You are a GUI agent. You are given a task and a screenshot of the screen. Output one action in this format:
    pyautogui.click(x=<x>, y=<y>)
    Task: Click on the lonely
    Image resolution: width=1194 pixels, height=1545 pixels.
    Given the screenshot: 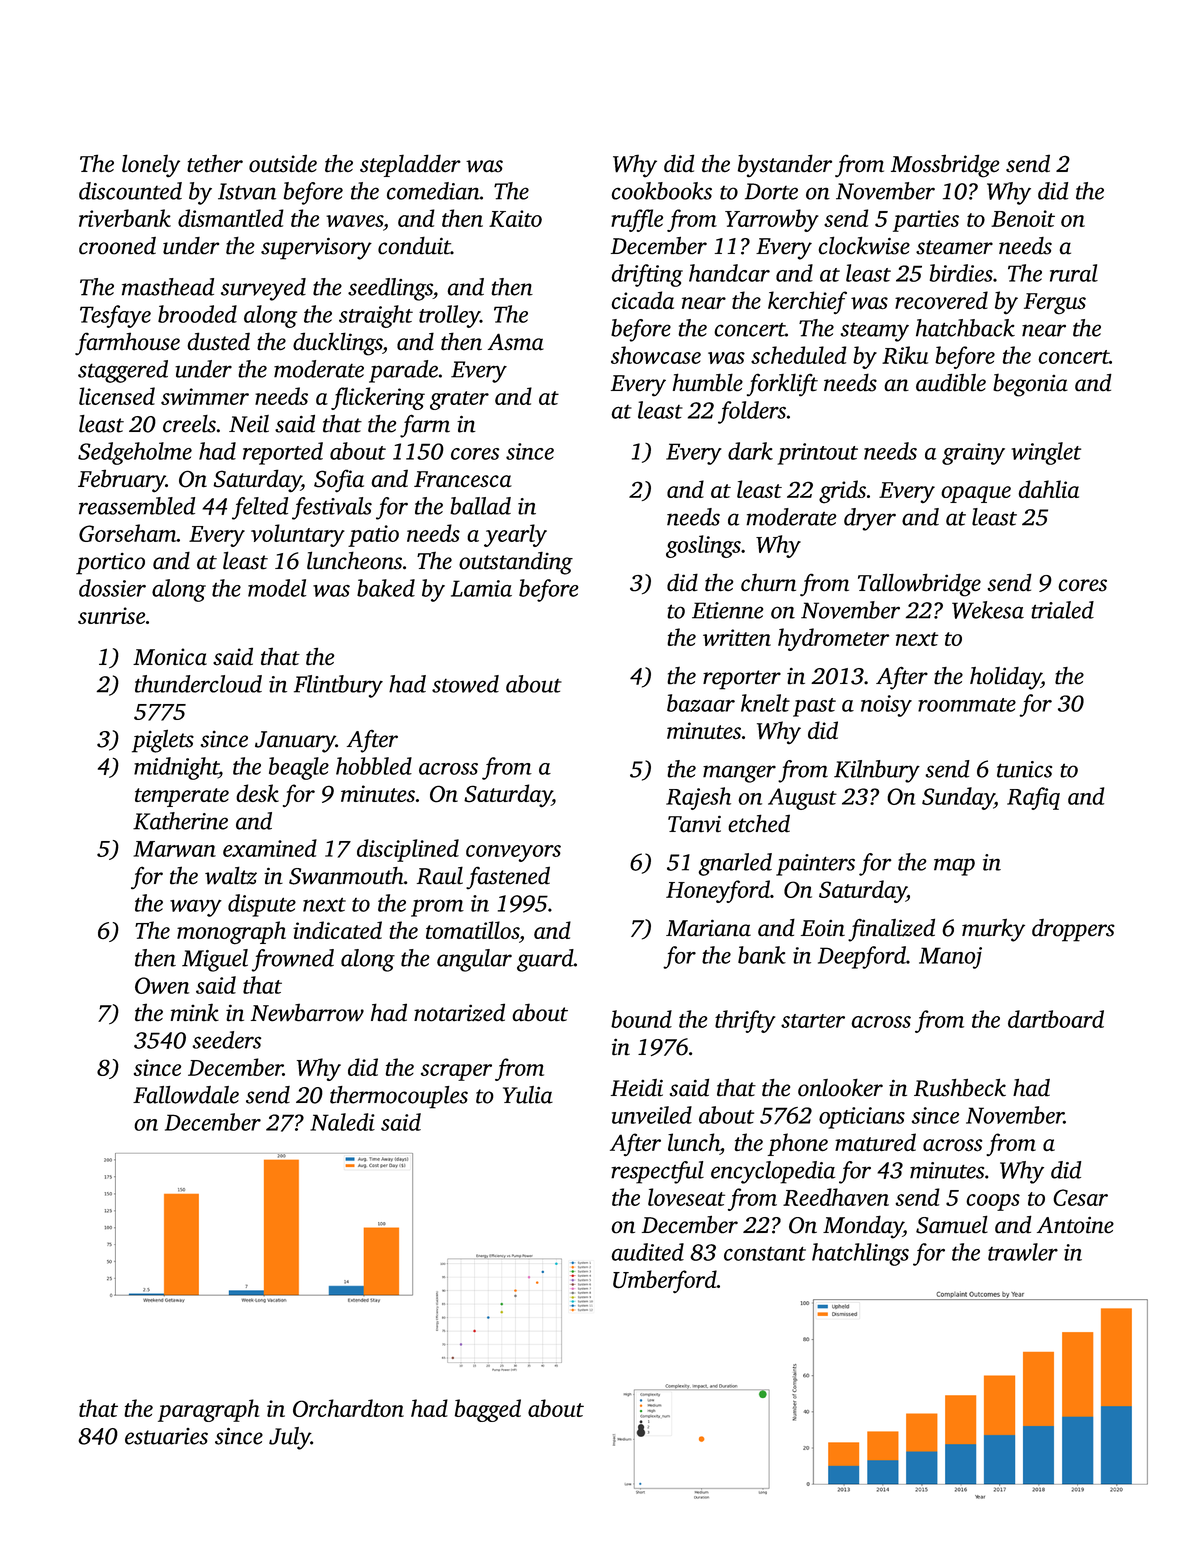 What is the action you would take?
    pyautogui.click(x=151, y=166)
